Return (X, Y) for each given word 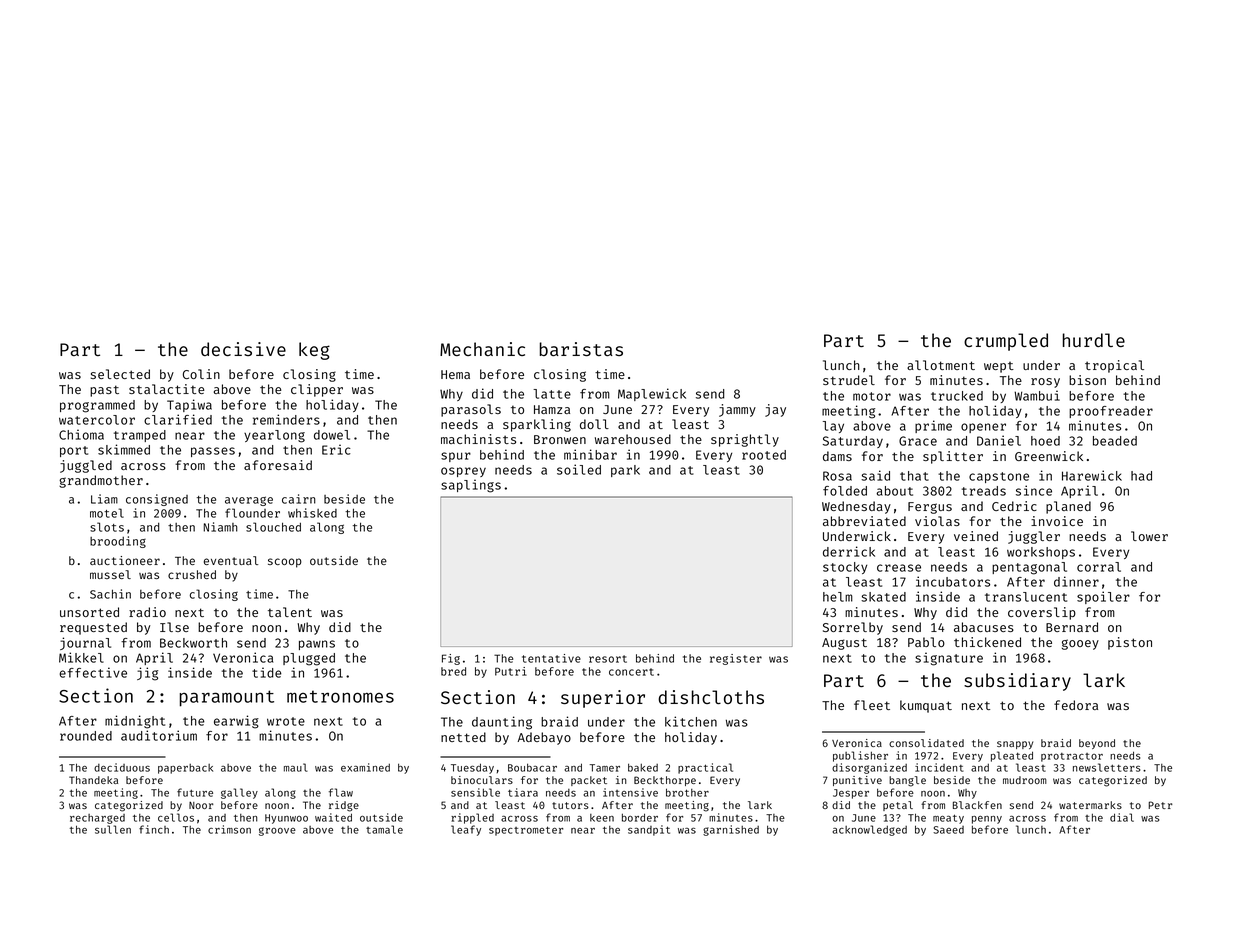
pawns (317, 645)
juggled (86, 466)
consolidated (926, 743)
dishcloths (711, 697)
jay (775, 410)
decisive (243, 349)
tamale (384, 829)
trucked (957, 396)
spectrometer (526, 831)
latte (552, 394)
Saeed (948, 830)
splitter (953, 457)
